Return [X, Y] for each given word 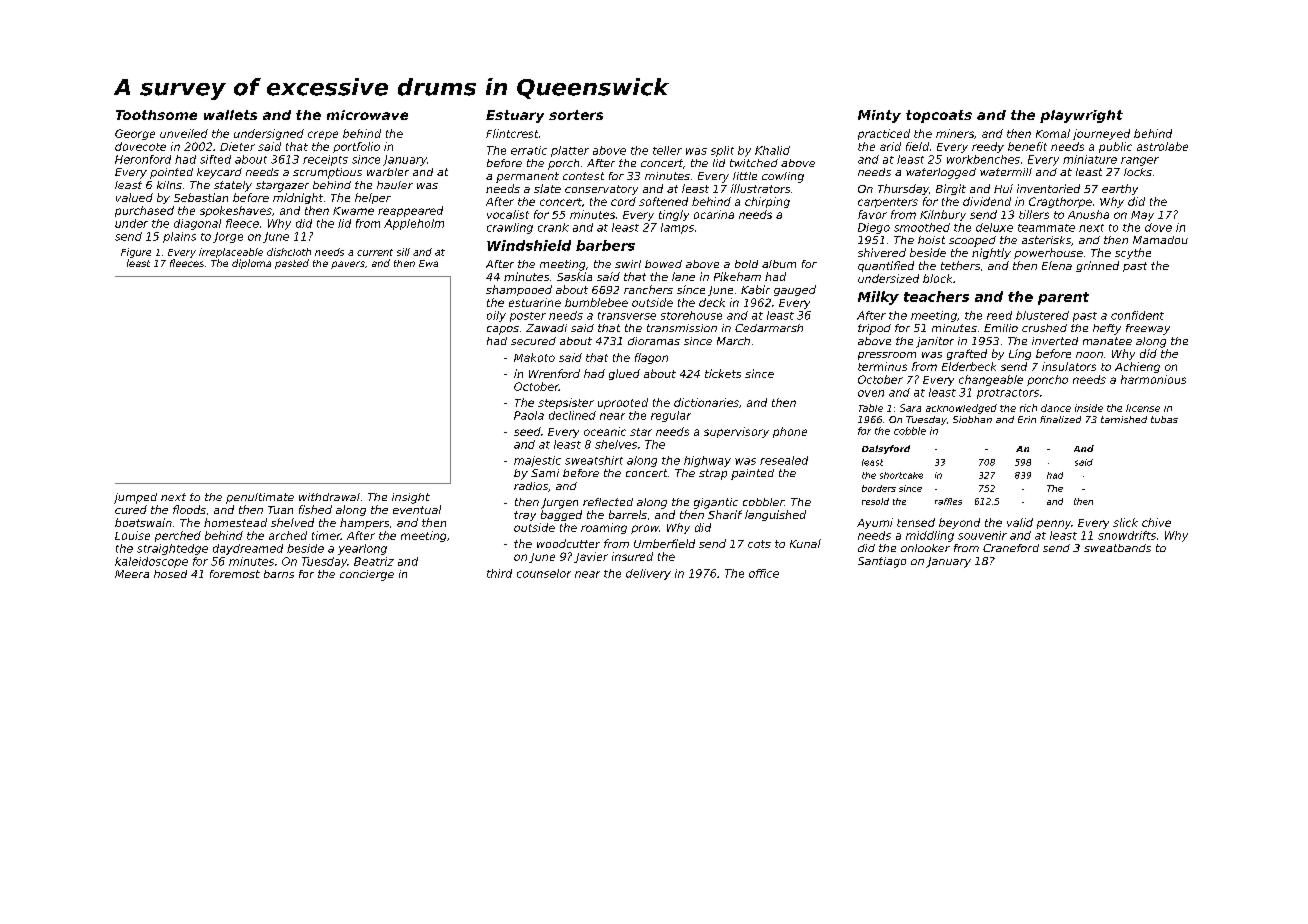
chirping [767, 202]
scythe [1133, 253]
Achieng [1137, 367]
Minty [879, 116]
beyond [959, 523]
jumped [135, 498]
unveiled [184, 133]
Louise [132, 535]
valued [134, 197]
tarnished [1124, 419]
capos [503, 330]
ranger [1140, 161]
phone [790, 432]
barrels [628, 514]
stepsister [566, 403]
